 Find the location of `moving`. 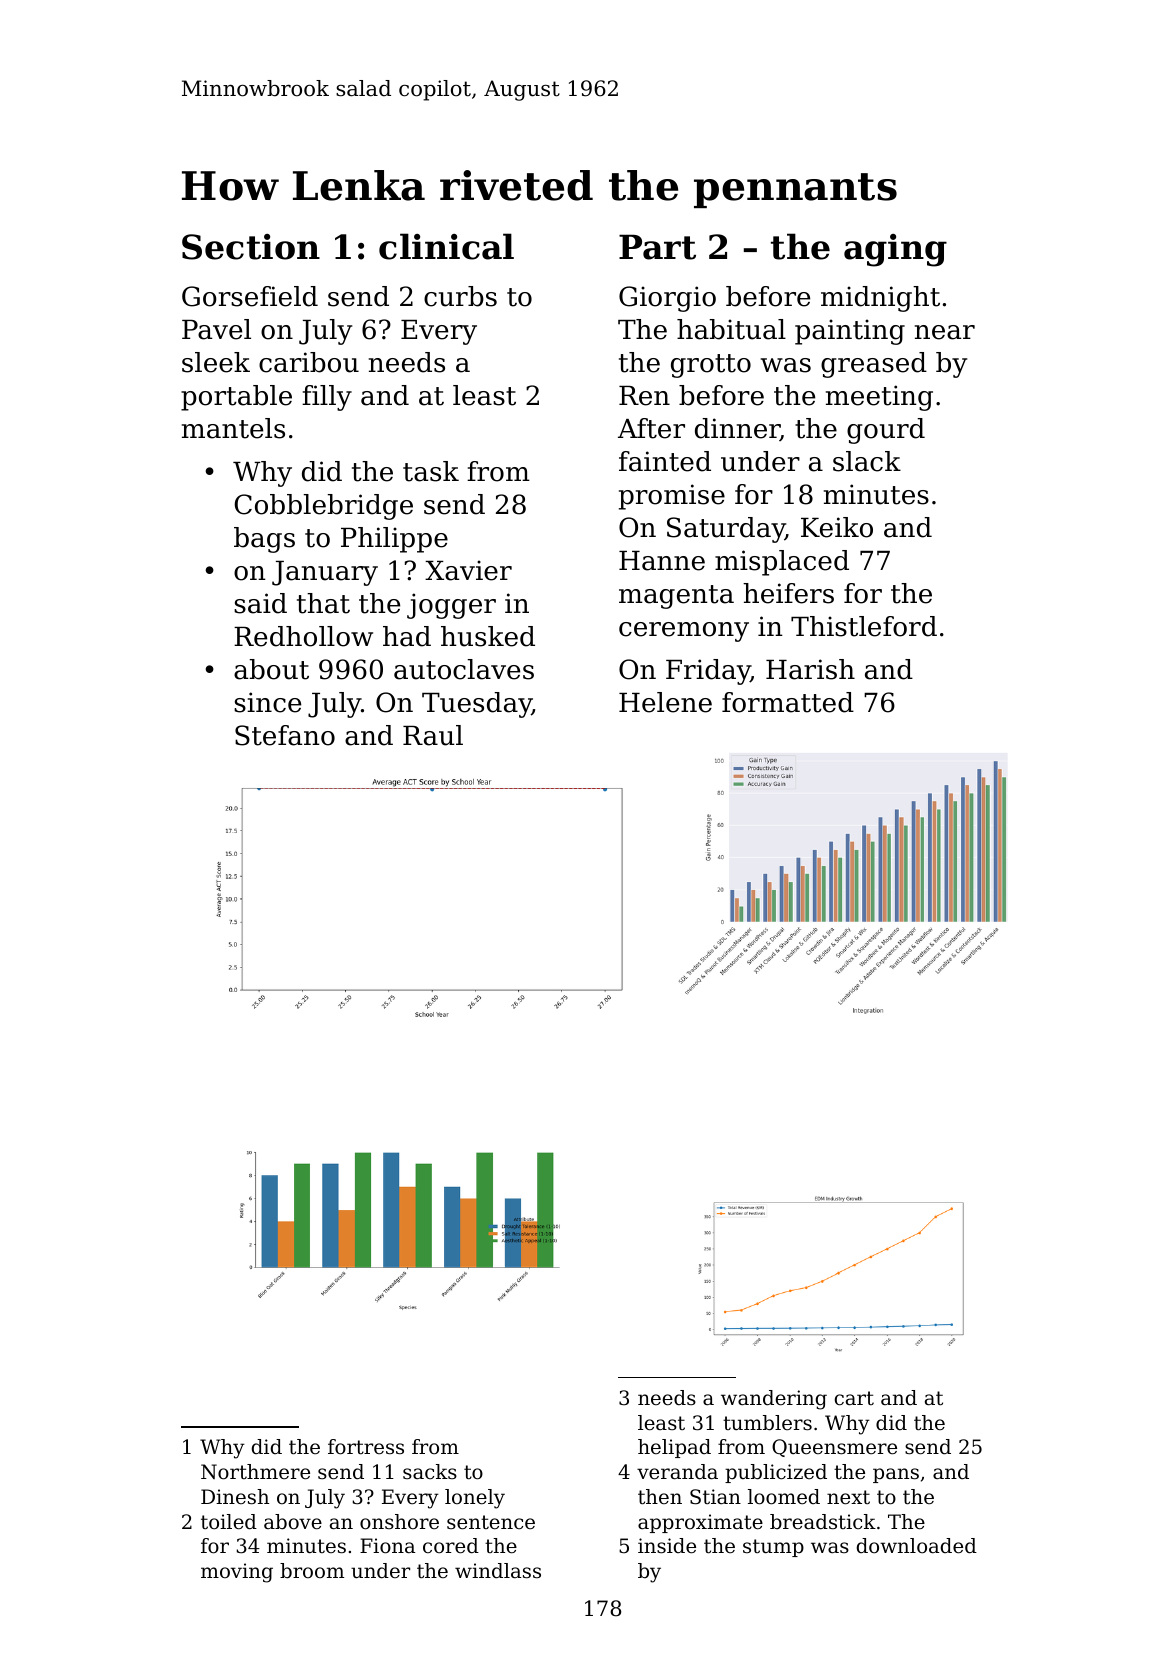

moving is located at coordinates (237, 1573).
